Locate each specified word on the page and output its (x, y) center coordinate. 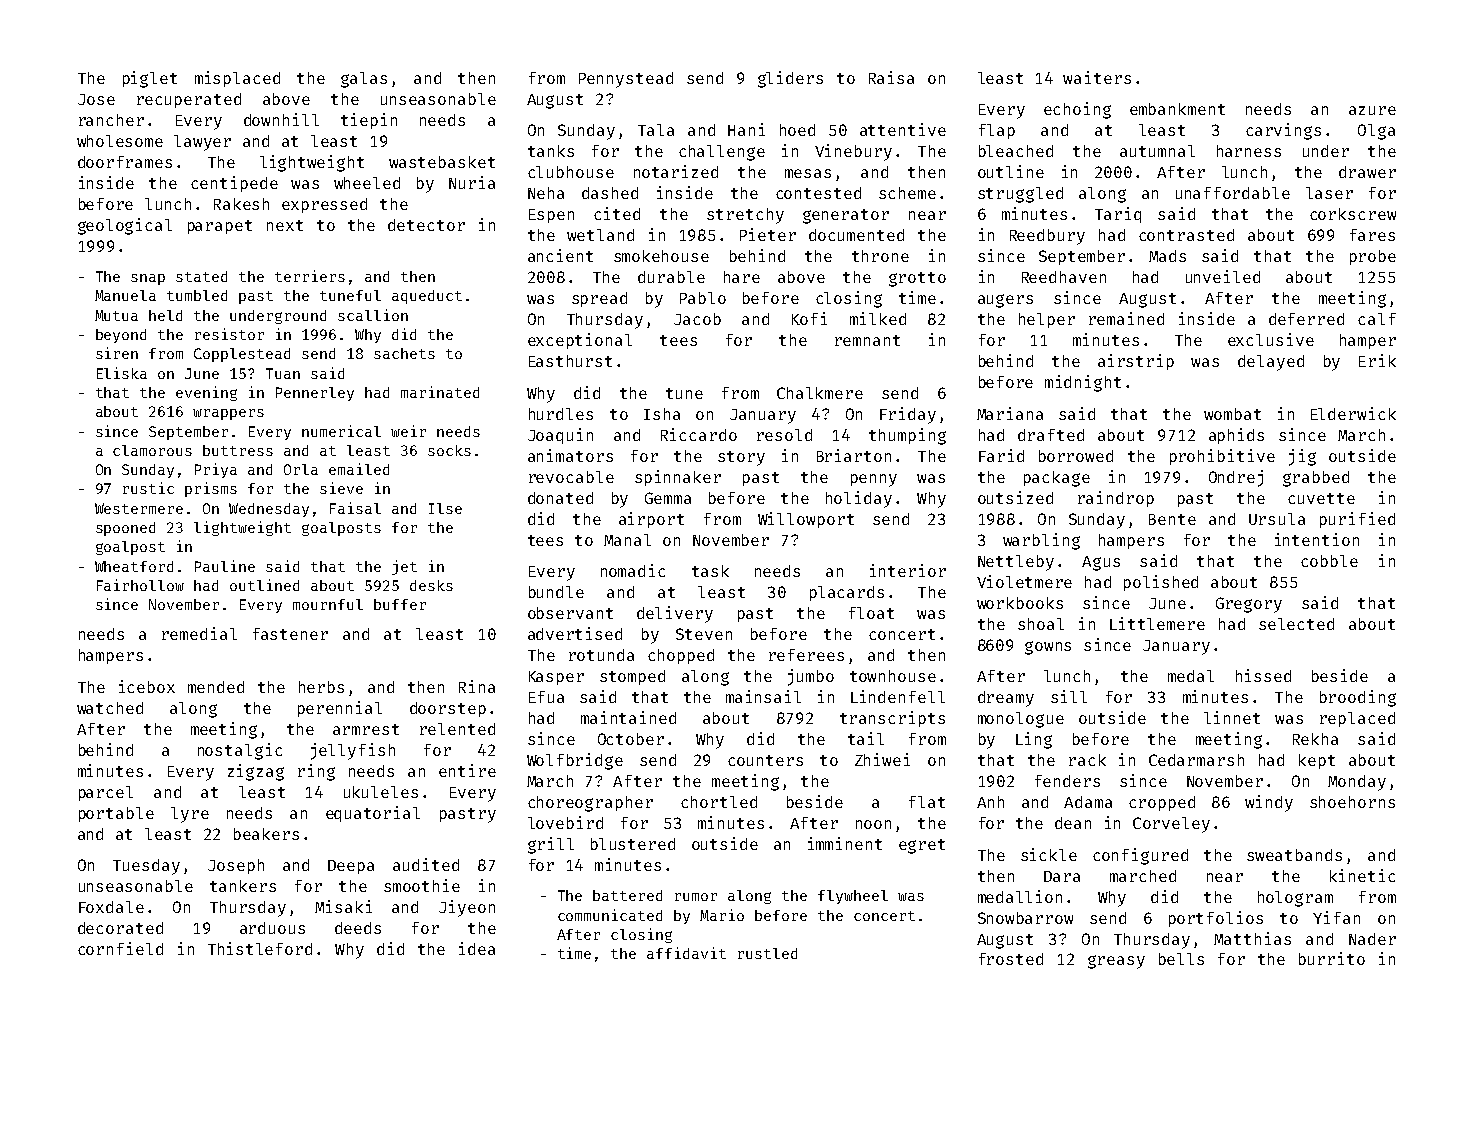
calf (1377, 319)
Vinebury (853, 152)
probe (1373, 257)
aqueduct (427, 297)
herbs (321, 687)
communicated (610, 915)
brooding (1358, 698)
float (871, 613)
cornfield (120, 948)
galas (364, 80)
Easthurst (570, 361)
